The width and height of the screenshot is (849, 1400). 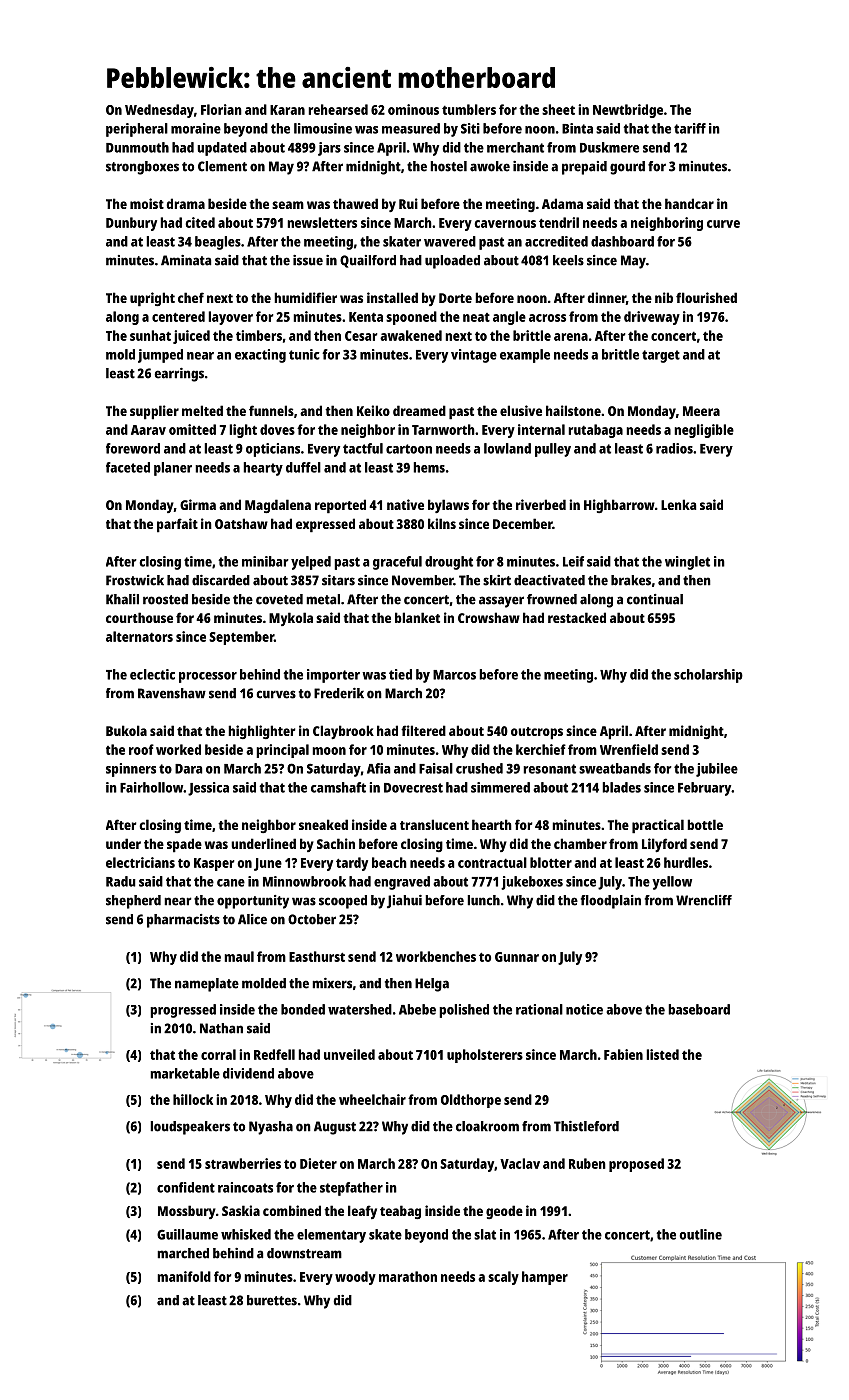 I want to click on cavernous, so click(x=505, y=224).
